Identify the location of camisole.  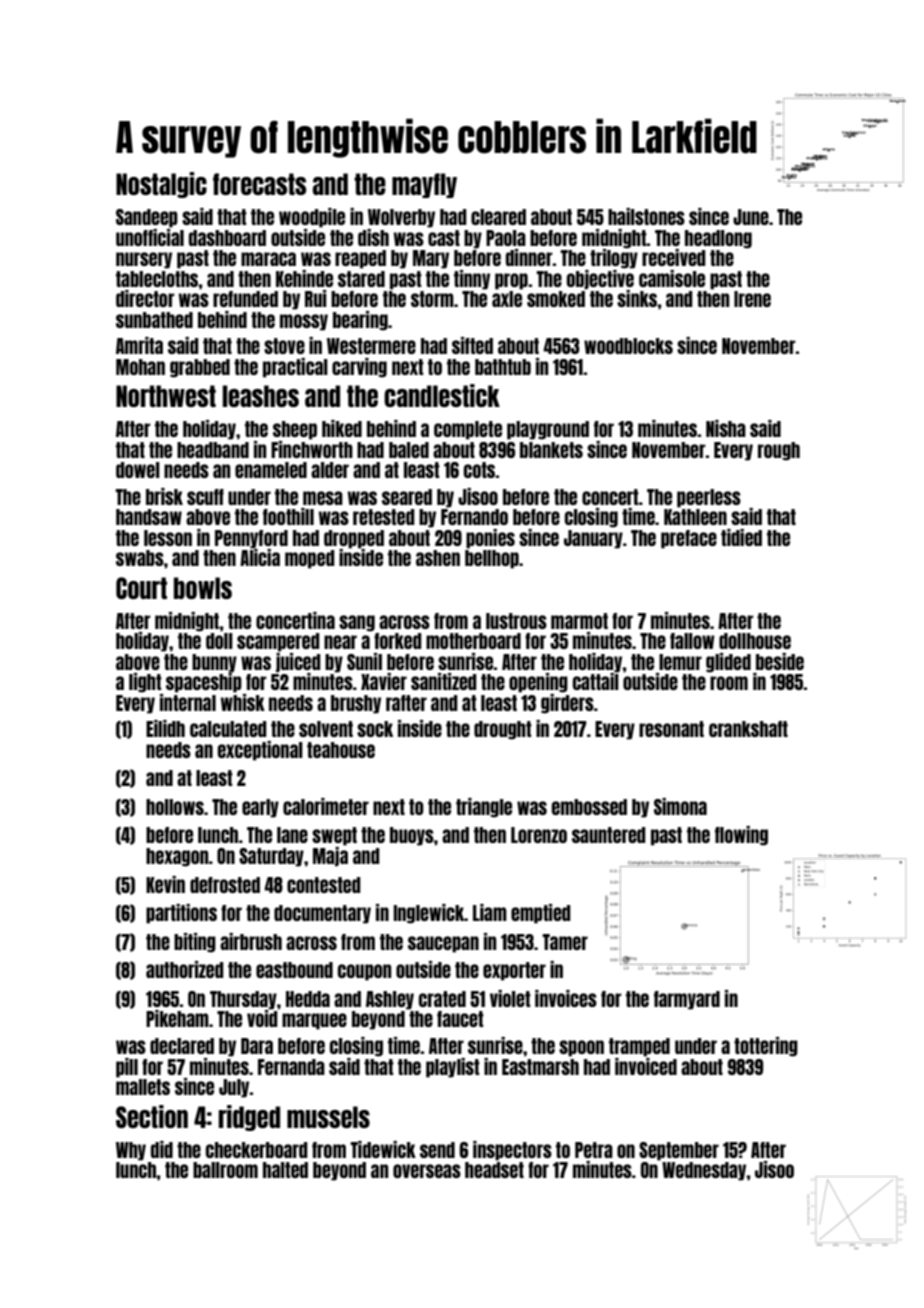
(672, 278).
